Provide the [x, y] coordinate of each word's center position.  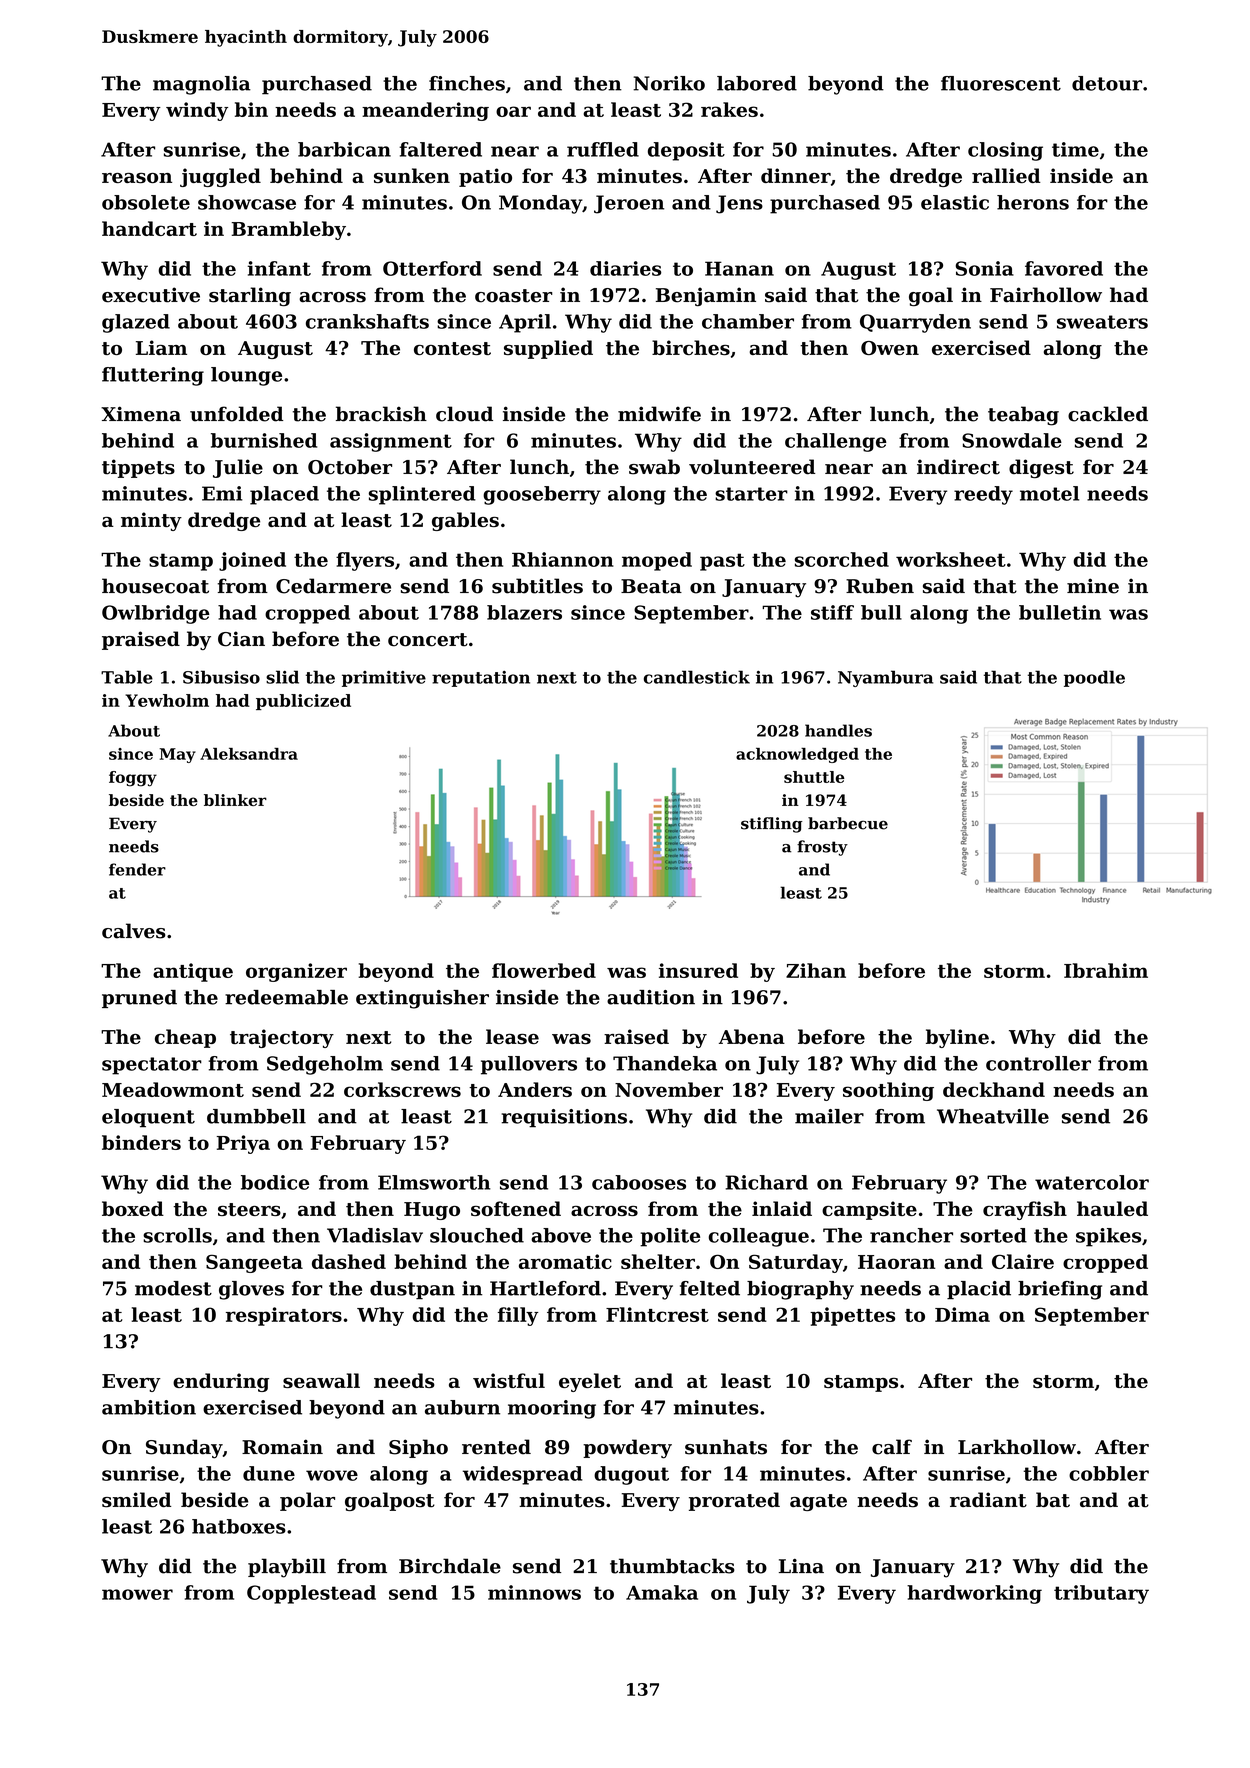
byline [957, 1038]
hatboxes [239, 1526]
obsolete [146, 202]
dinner [796, 175]
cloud [464, 414]
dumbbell [256, 1116]
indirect [958, 467]
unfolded [236, 414]
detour [1107, 83]
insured [698, 970]
